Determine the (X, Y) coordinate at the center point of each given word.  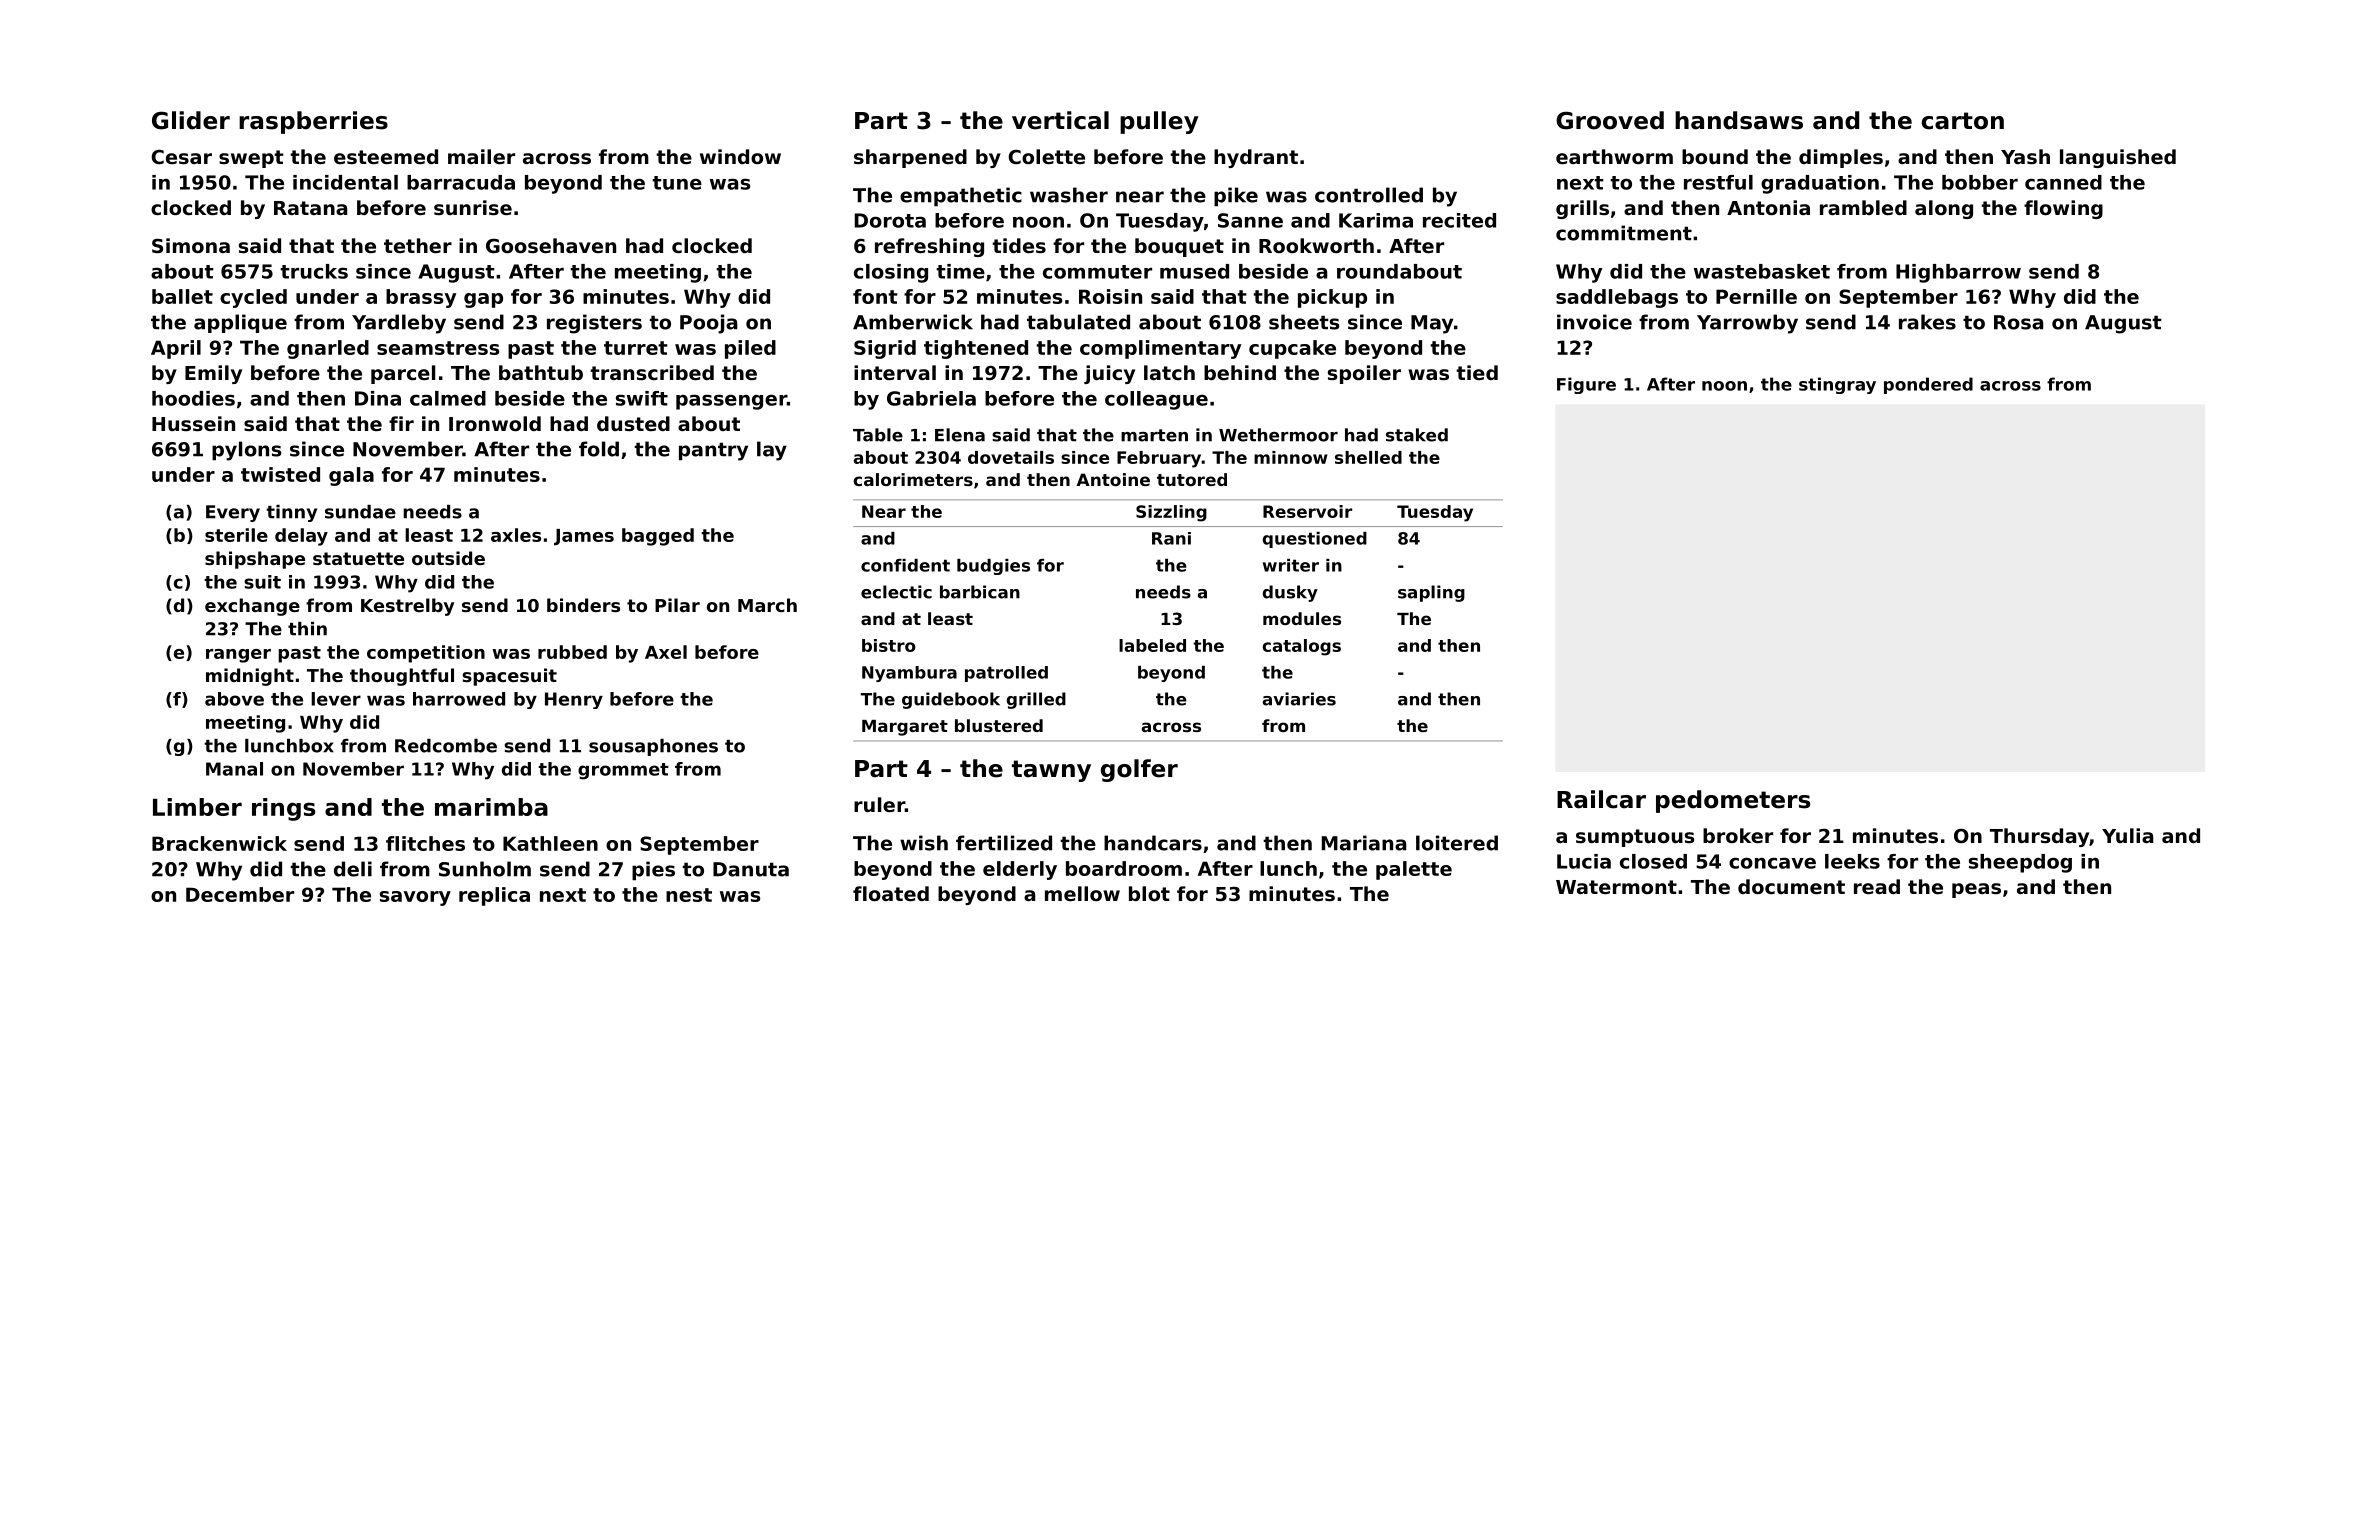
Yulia (2127, 835)
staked (1417, 435)
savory (415, 898)
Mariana (1364, 843)
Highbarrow (1958, 273)
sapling (1431, 593)
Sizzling (1171, 513)
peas (1976, 890)
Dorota (890, 220)
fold (599, 449)
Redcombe (446, 746)
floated (891, 893)
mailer (481, 156)
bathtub (541, 372)
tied (1477, 372)
